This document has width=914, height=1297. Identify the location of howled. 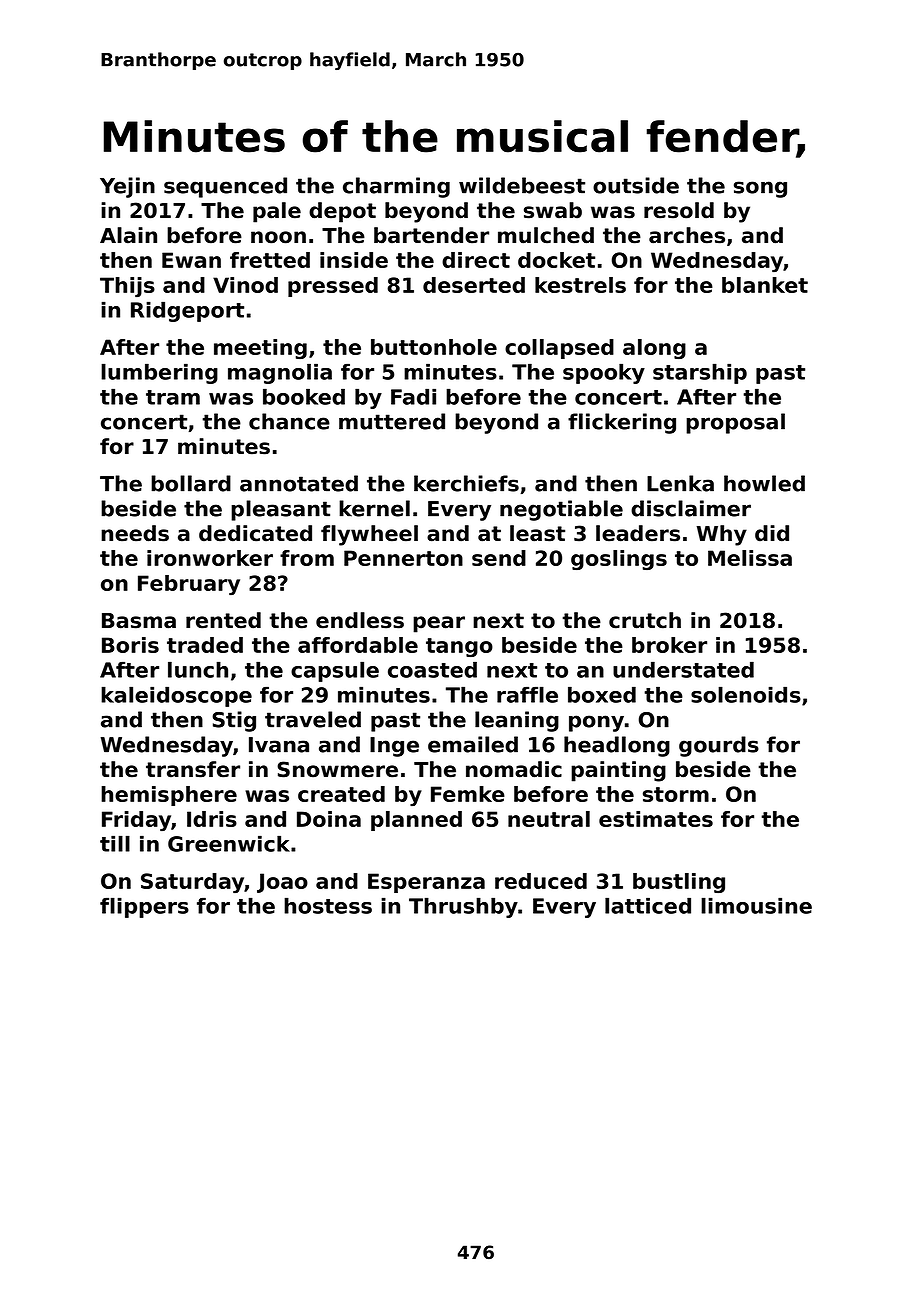
(764, 483).
